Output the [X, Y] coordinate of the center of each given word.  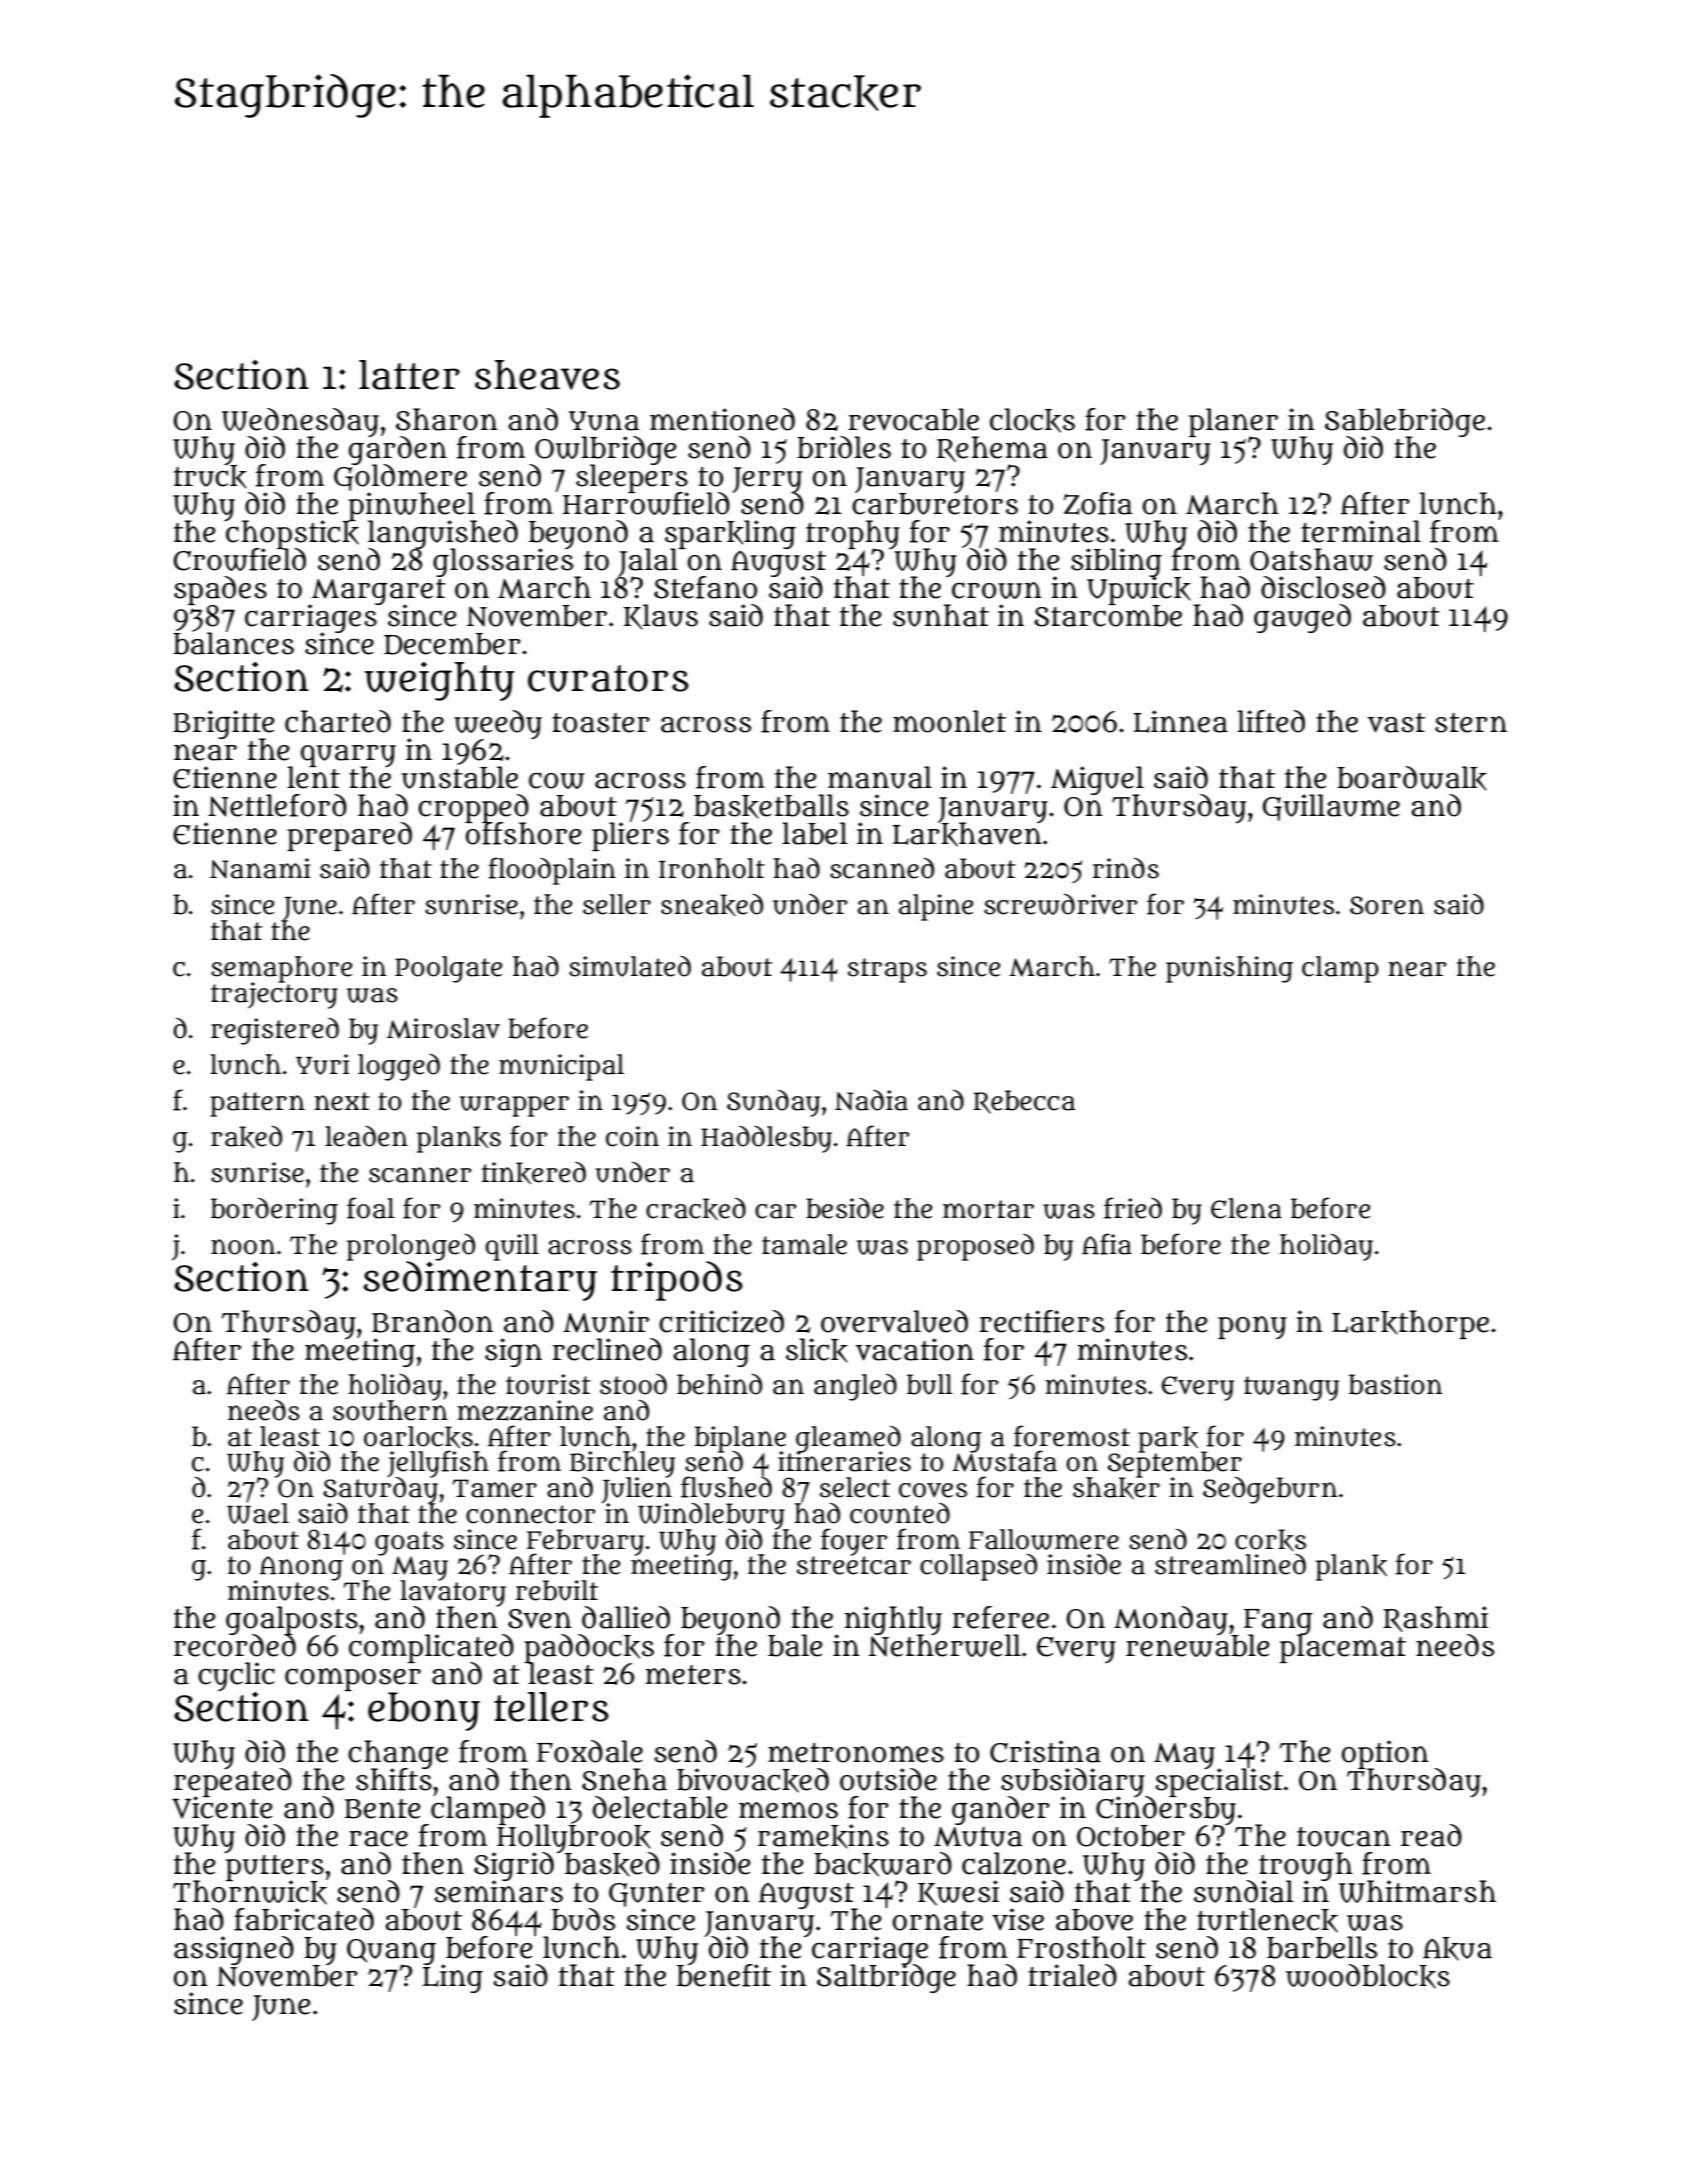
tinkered [534, 1173]
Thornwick [250, 1892]
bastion [1396, 1384]
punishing [1229, 969]
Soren [1387, 905]
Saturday [380, 1490]
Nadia [871, 1100]
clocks [1032, 420]
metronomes [856, 1753]
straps [887, 970]
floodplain [552, 871]
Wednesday [300, 422]
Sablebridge [1405, 422]
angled [855, 1387]
